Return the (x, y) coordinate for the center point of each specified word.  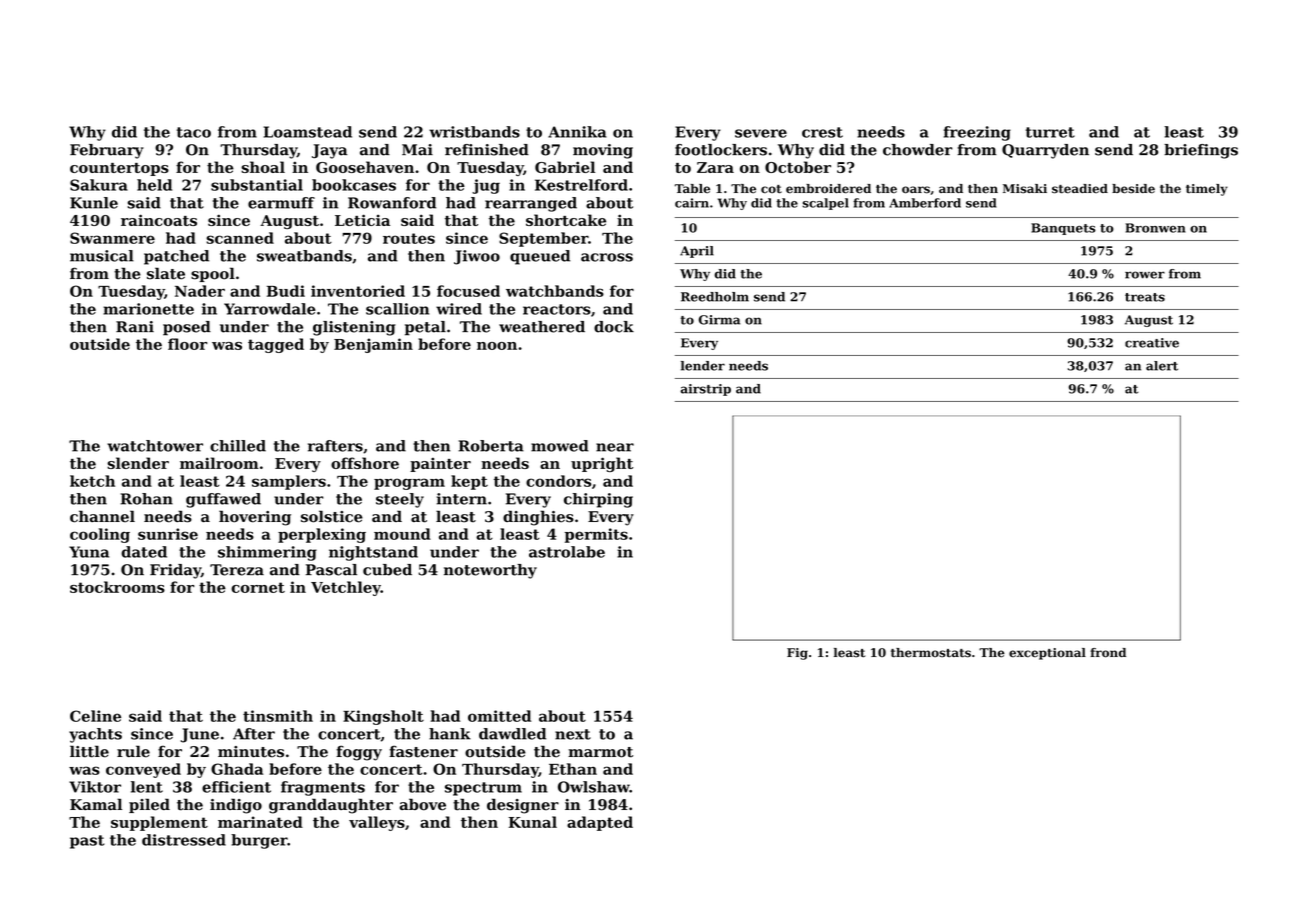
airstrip (705, 390)
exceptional (1047, 654)
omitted (499, 716)
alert (1162, 366)
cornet (258, 587)
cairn (692, 203)
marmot (600, 752)
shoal (263, 167)
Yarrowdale (270, 309)
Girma (719, 320)
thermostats (931, 653)
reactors (557, 309)
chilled (238, 446)
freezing (977, 133)
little (89, 751)
